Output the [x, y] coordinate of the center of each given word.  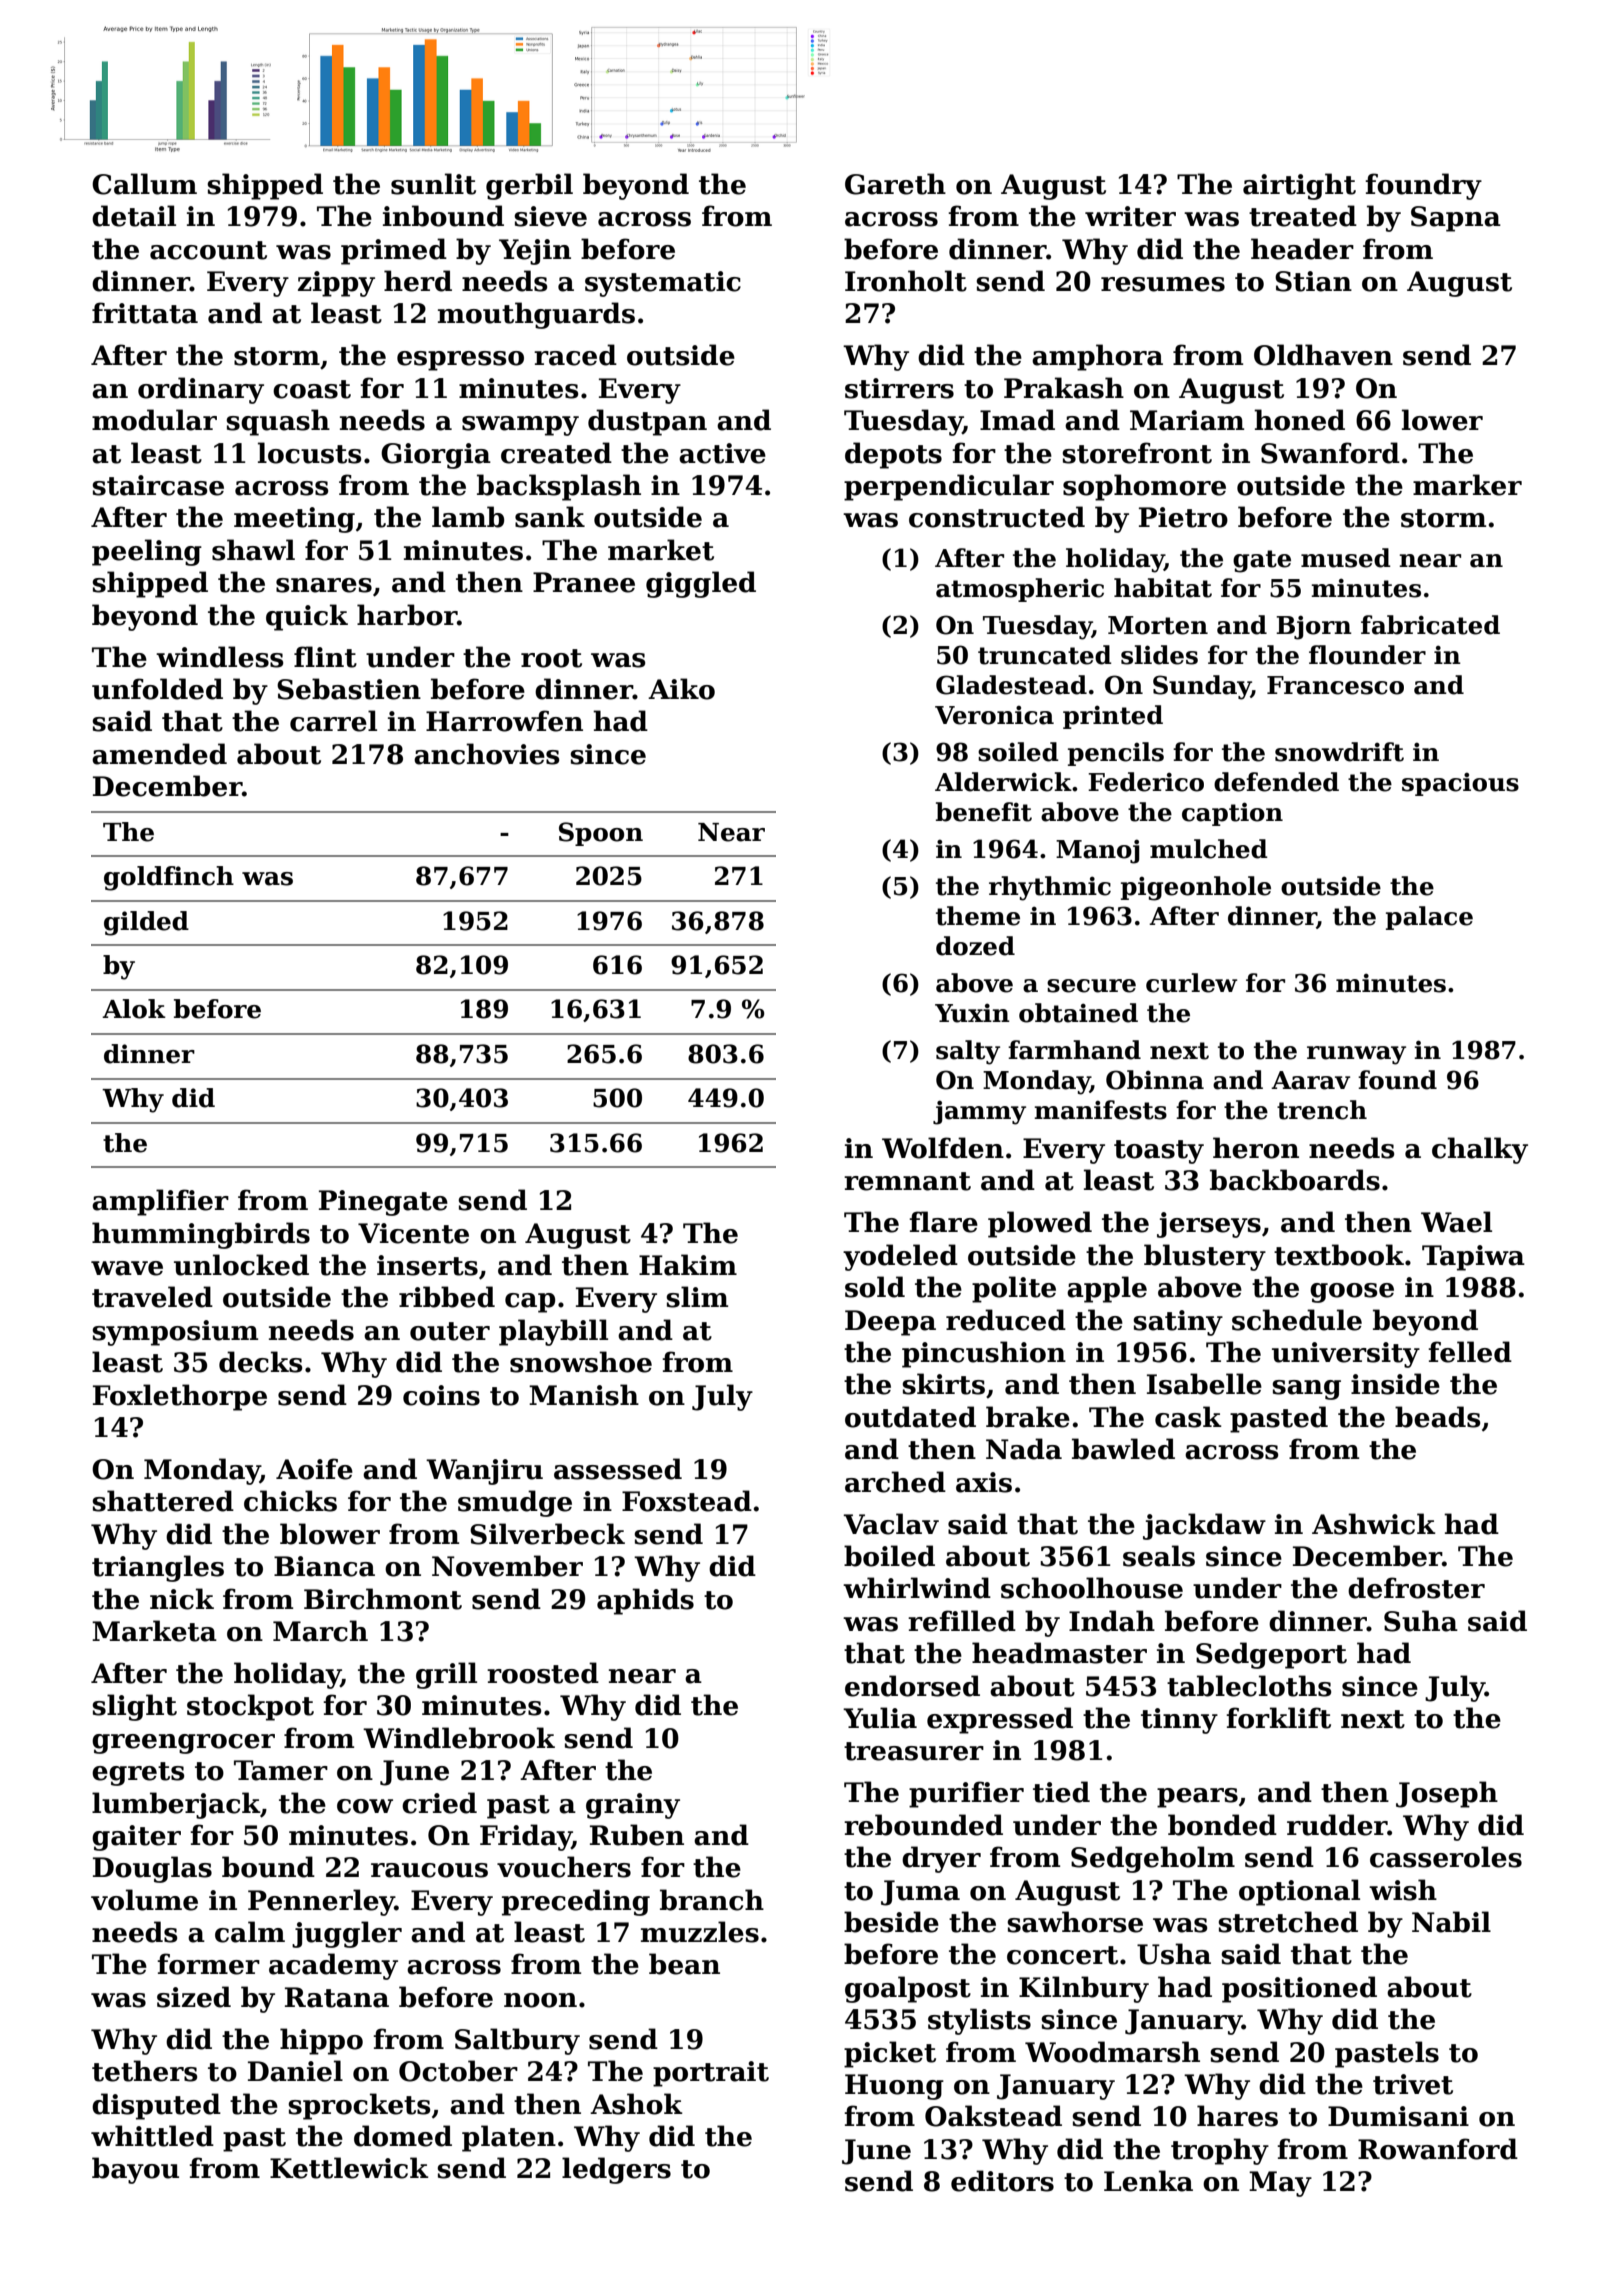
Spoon [601, 834]
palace [1429, 918]
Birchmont [383, 1599]
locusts [309, 453]
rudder [1337, 1825]
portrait [711, 2074]
